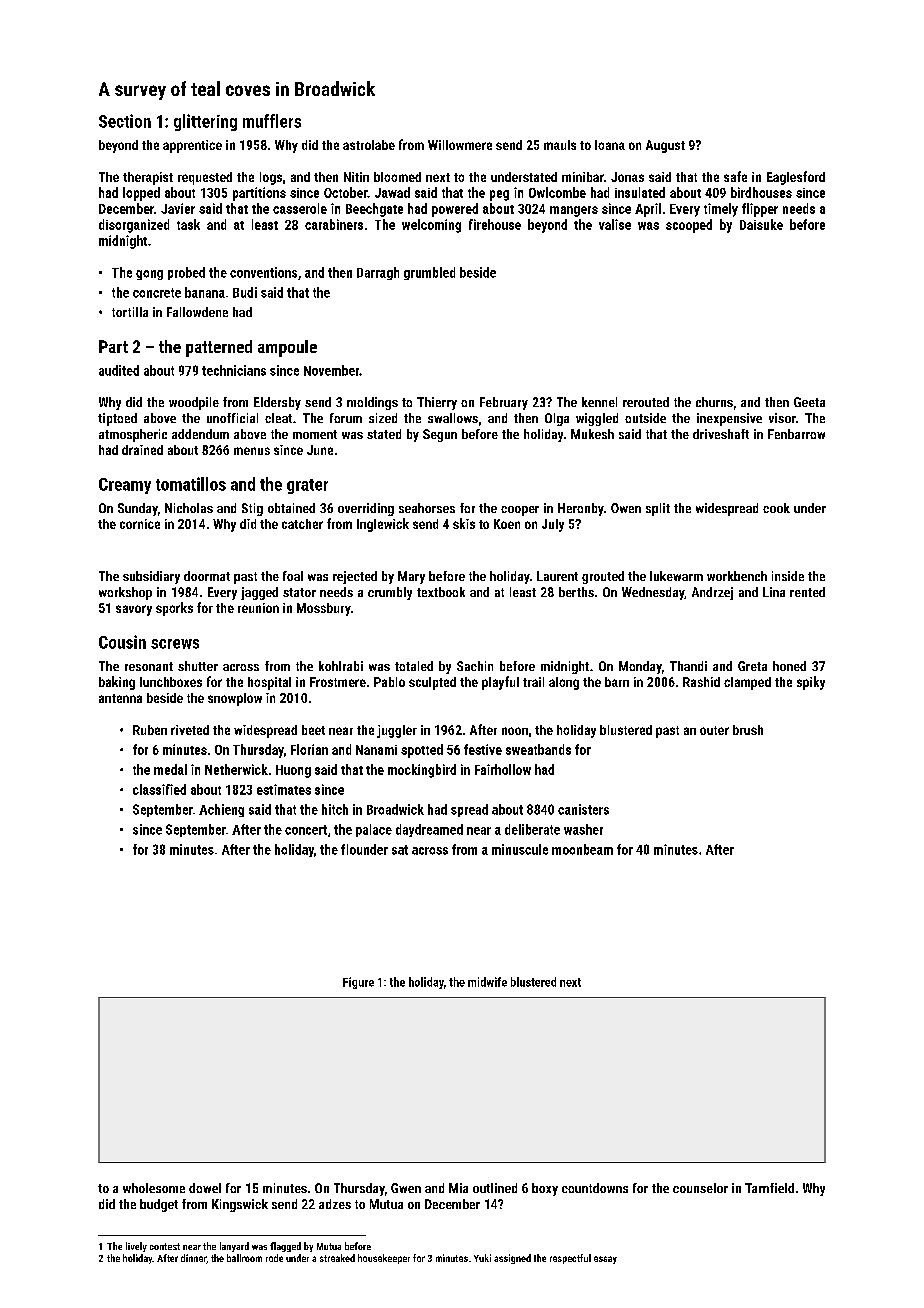 This screenshot has height=1308, width=924. What do you see at coordinates (159, 789) in the screenshot?
I see `classified` at bounding box center [159, 789].
